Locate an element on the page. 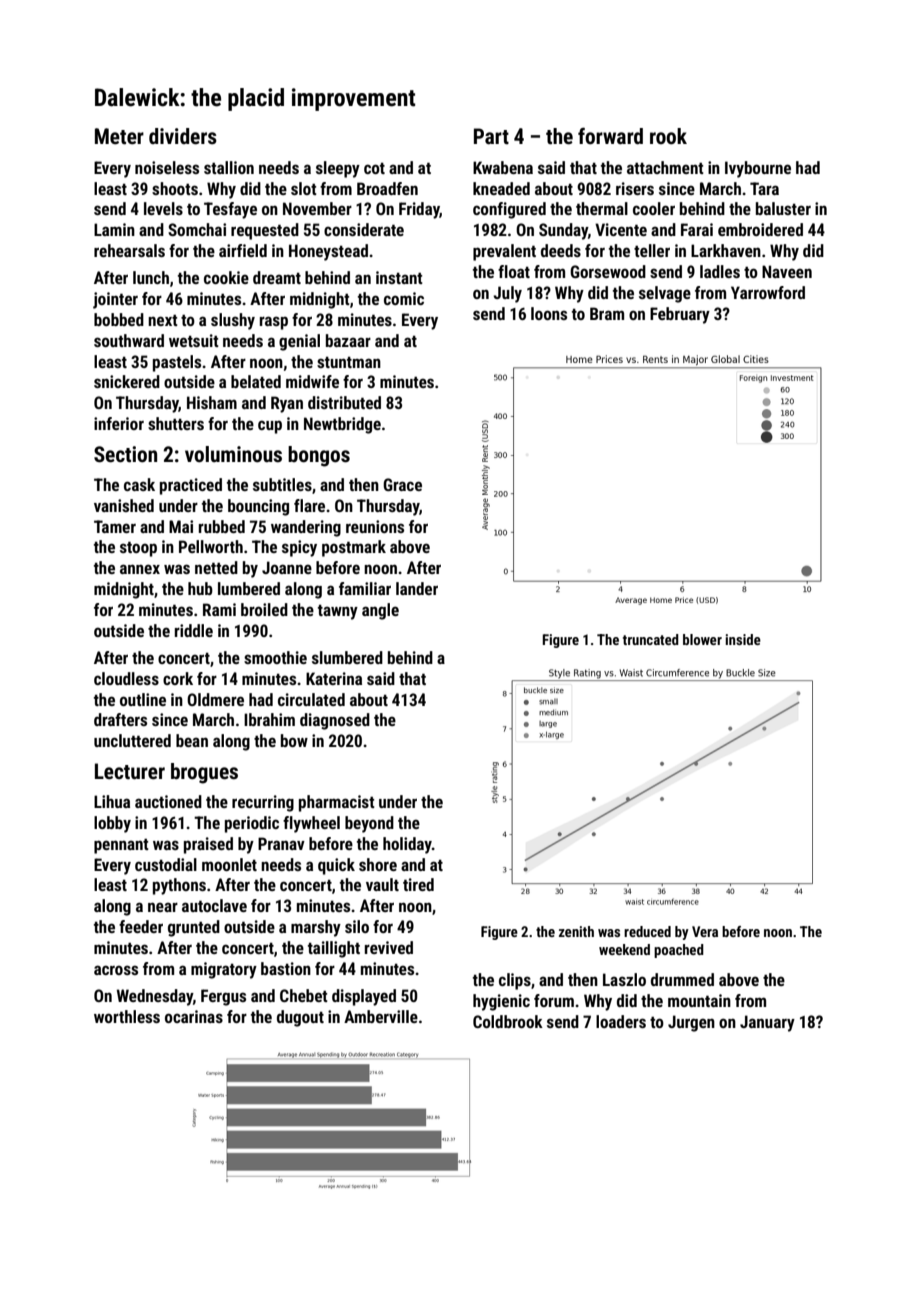 This document has height=1308, width=924. southward is located at coordinates (129, 340).
